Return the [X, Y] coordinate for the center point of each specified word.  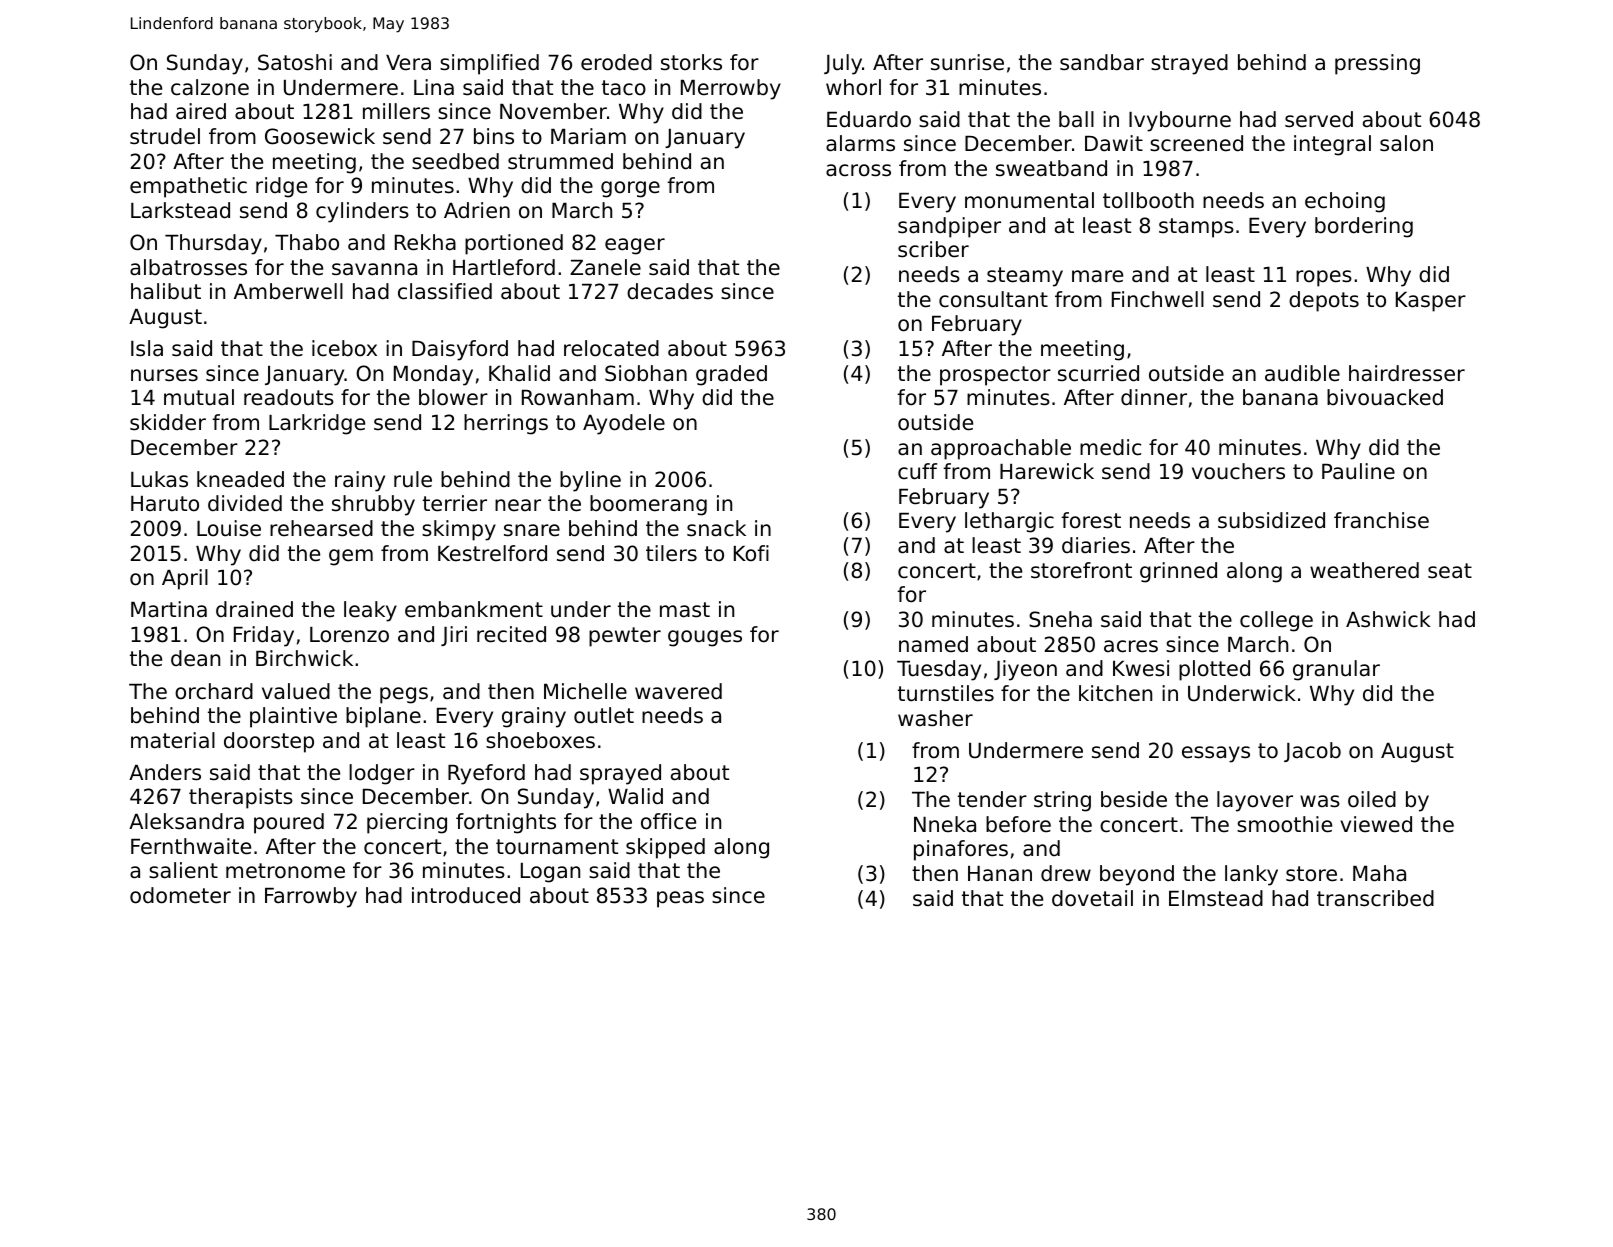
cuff [917, 471]
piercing [407, 823]
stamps [1196, 228]
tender [992, 799]
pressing [1377, 64]
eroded [616, 62]
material [173, 740]
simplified [489, 64]
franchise [1381, 520]
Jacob [1312, 752]
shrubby [373, 505]
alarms [860, 143]
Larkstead [180, 210]
